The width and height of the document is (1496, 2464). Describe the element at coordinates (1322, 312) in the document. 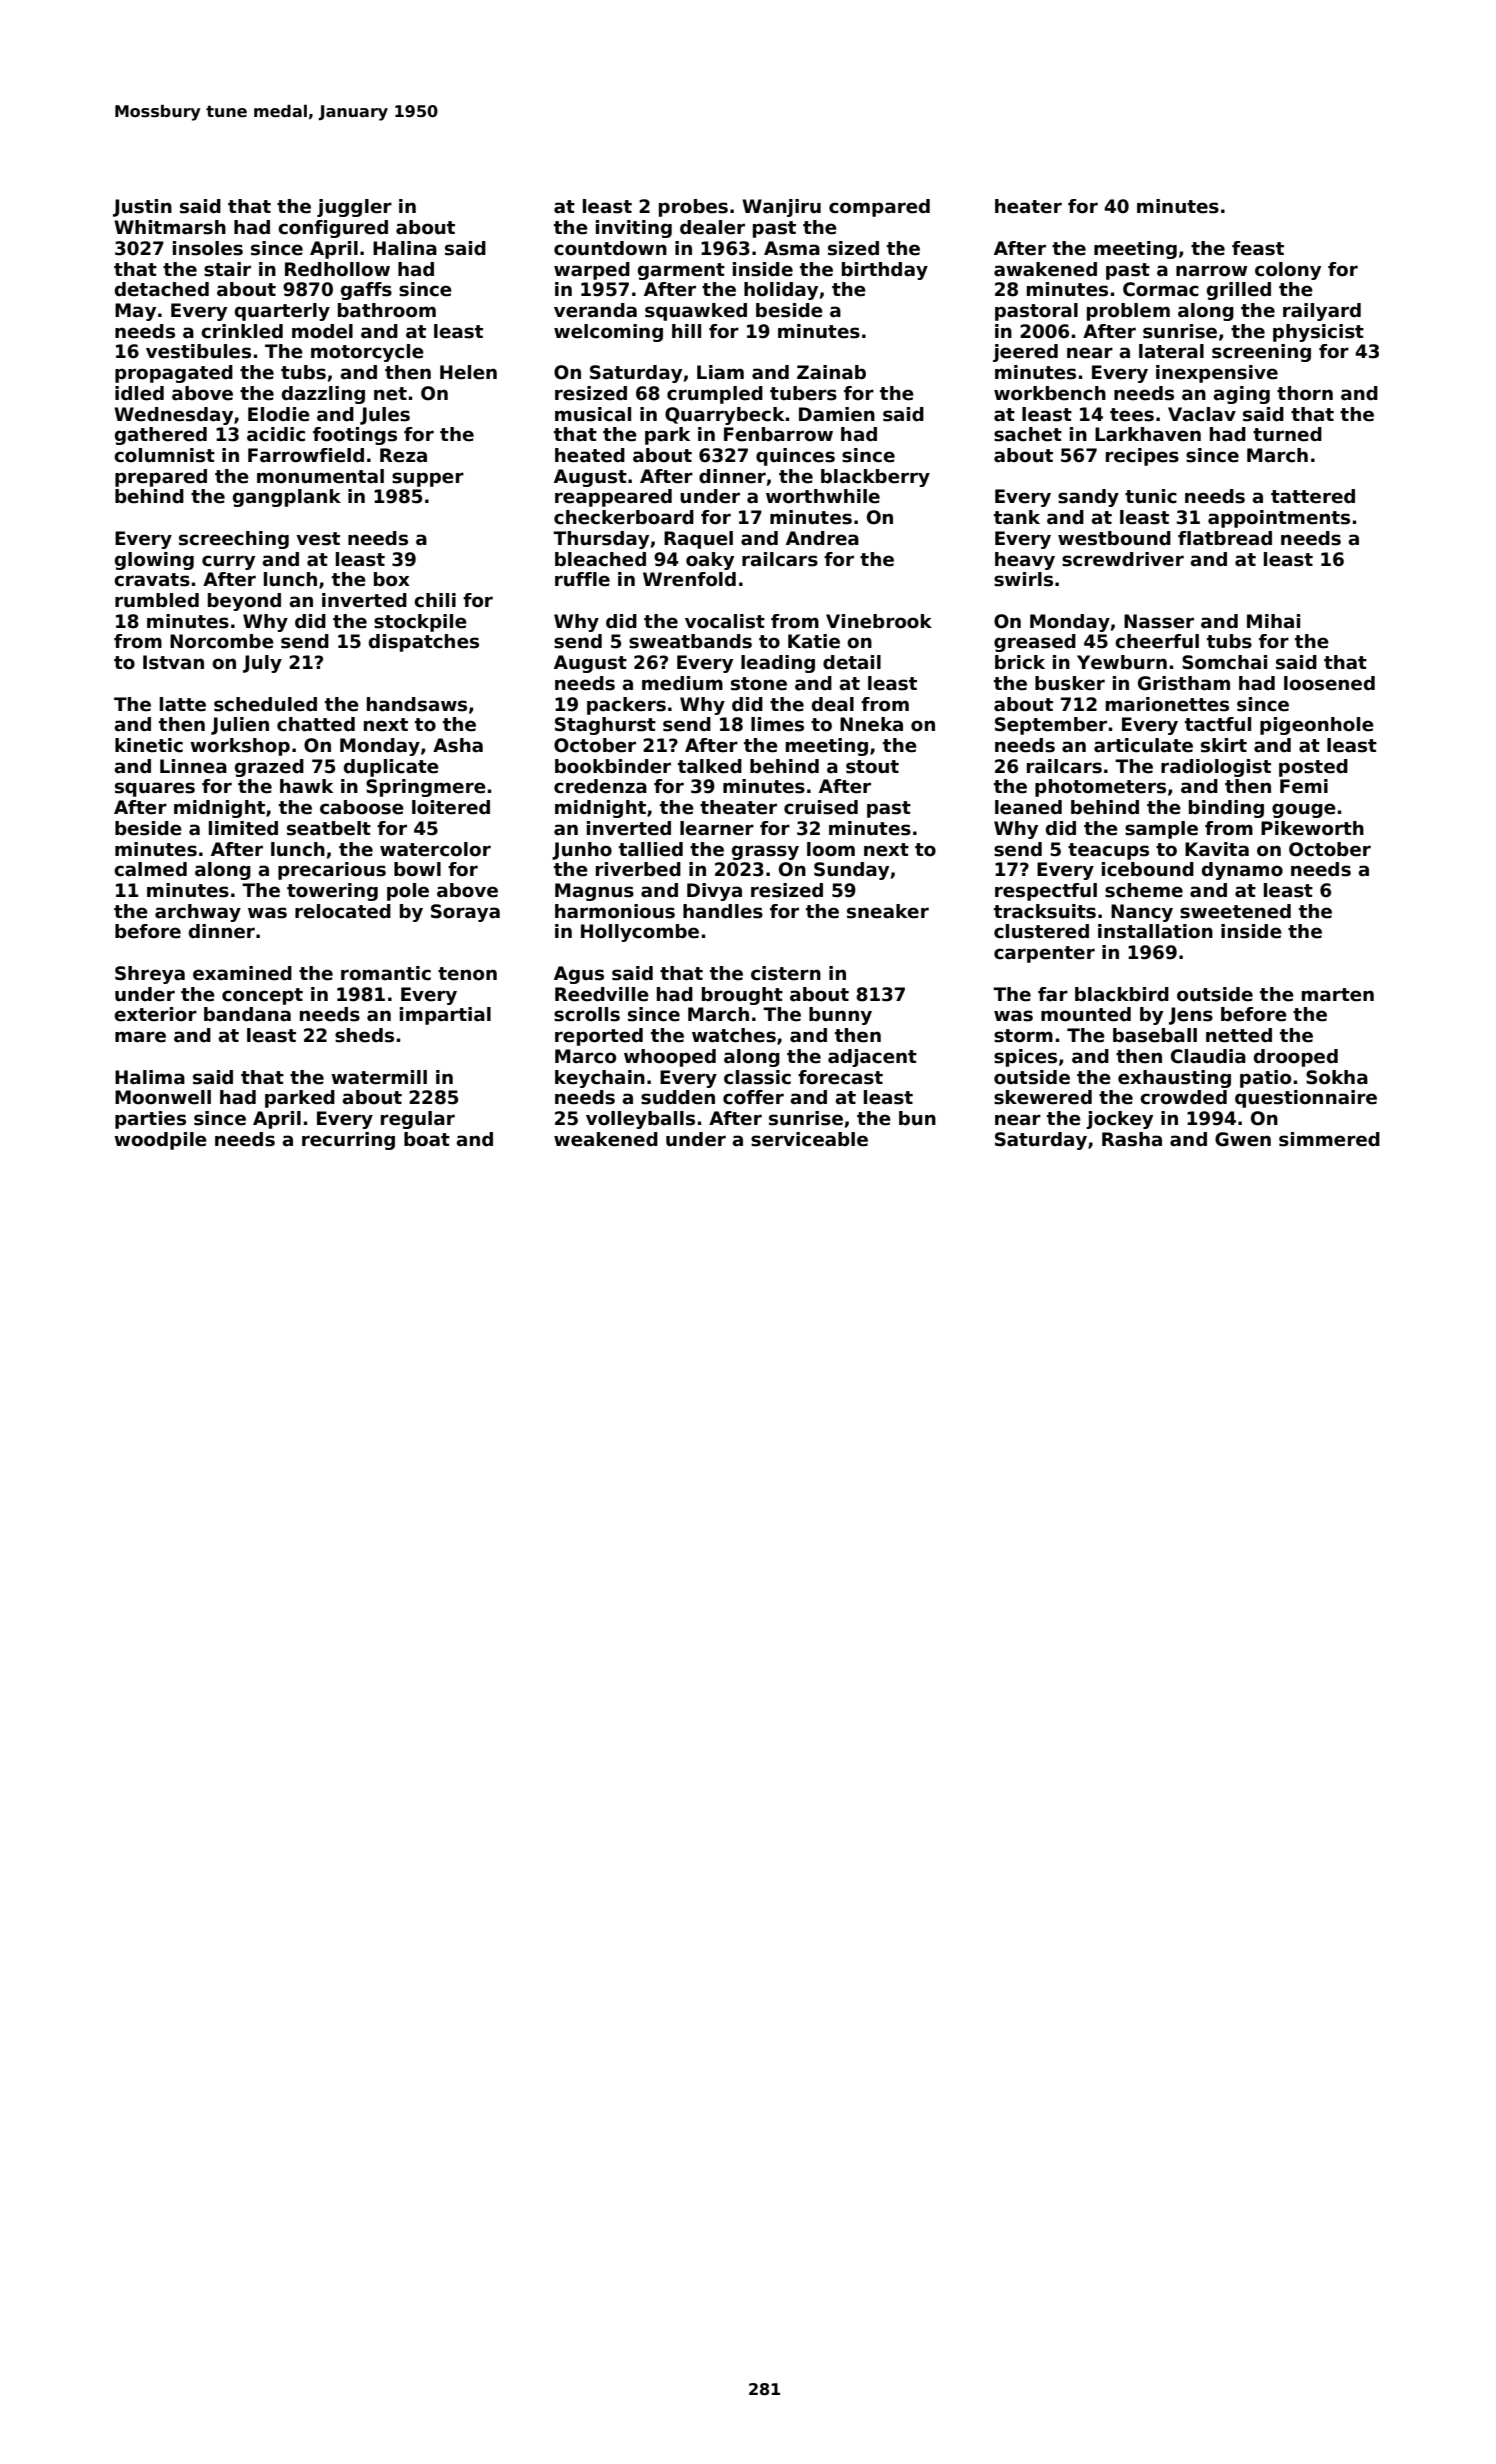

I see `railyard` at that location.
